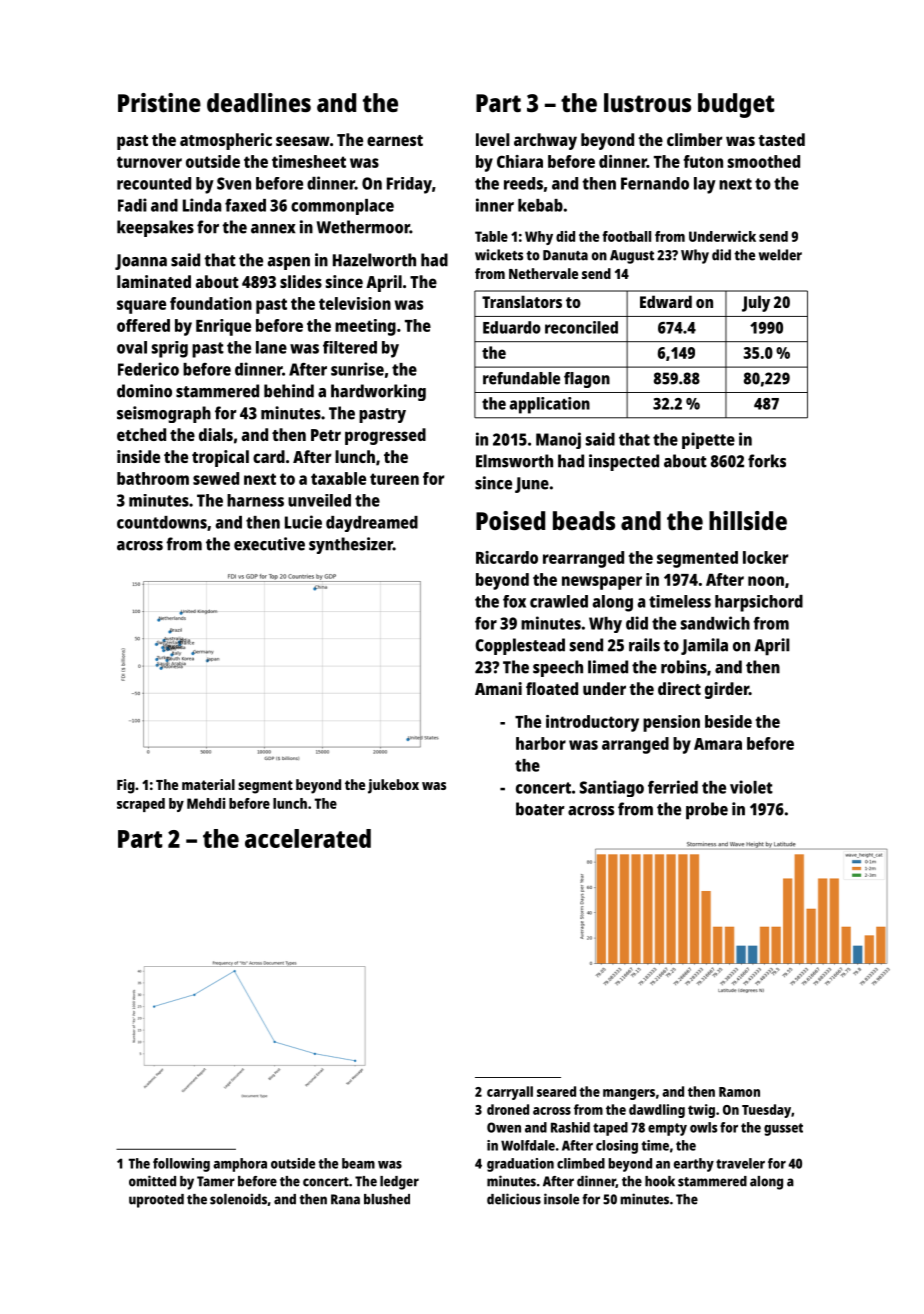 The width and height of the screenshot is (924, 1314). What do you see at coordinates (626, 236) in the screenshot?
I see `football` at bounding box center [626, 236].
